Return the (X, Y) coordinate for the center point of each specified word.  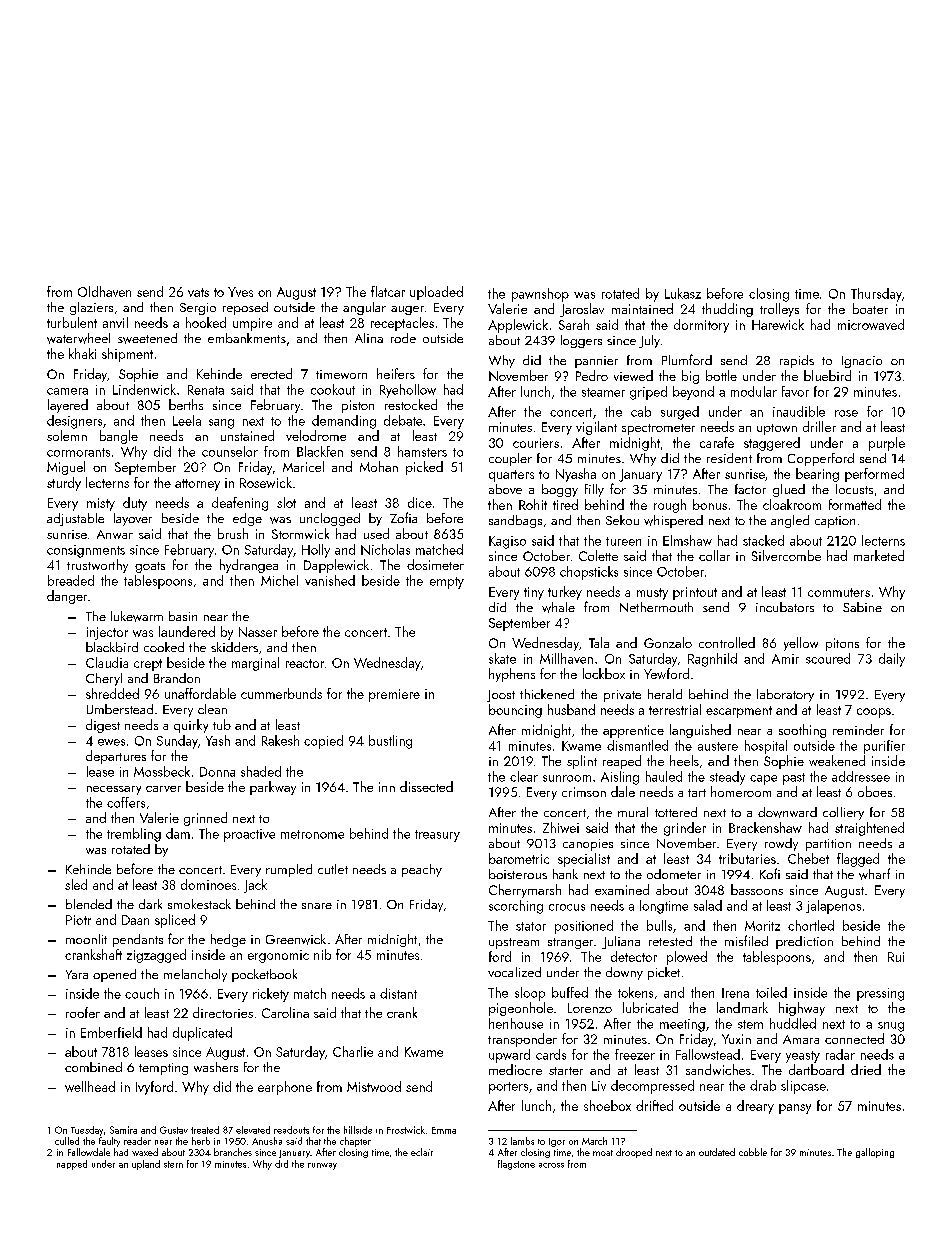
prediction (804, 942)
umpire (252, 324)
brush (233, 533)
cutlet (333, 869)
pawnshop (540, 295)
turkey (565, 593)
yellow (801, 644)
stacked (763, 540)
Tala (599, 642)
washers (216, 1067)
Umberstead (120, 709)
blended (89, 904)
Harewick (778, 324)
